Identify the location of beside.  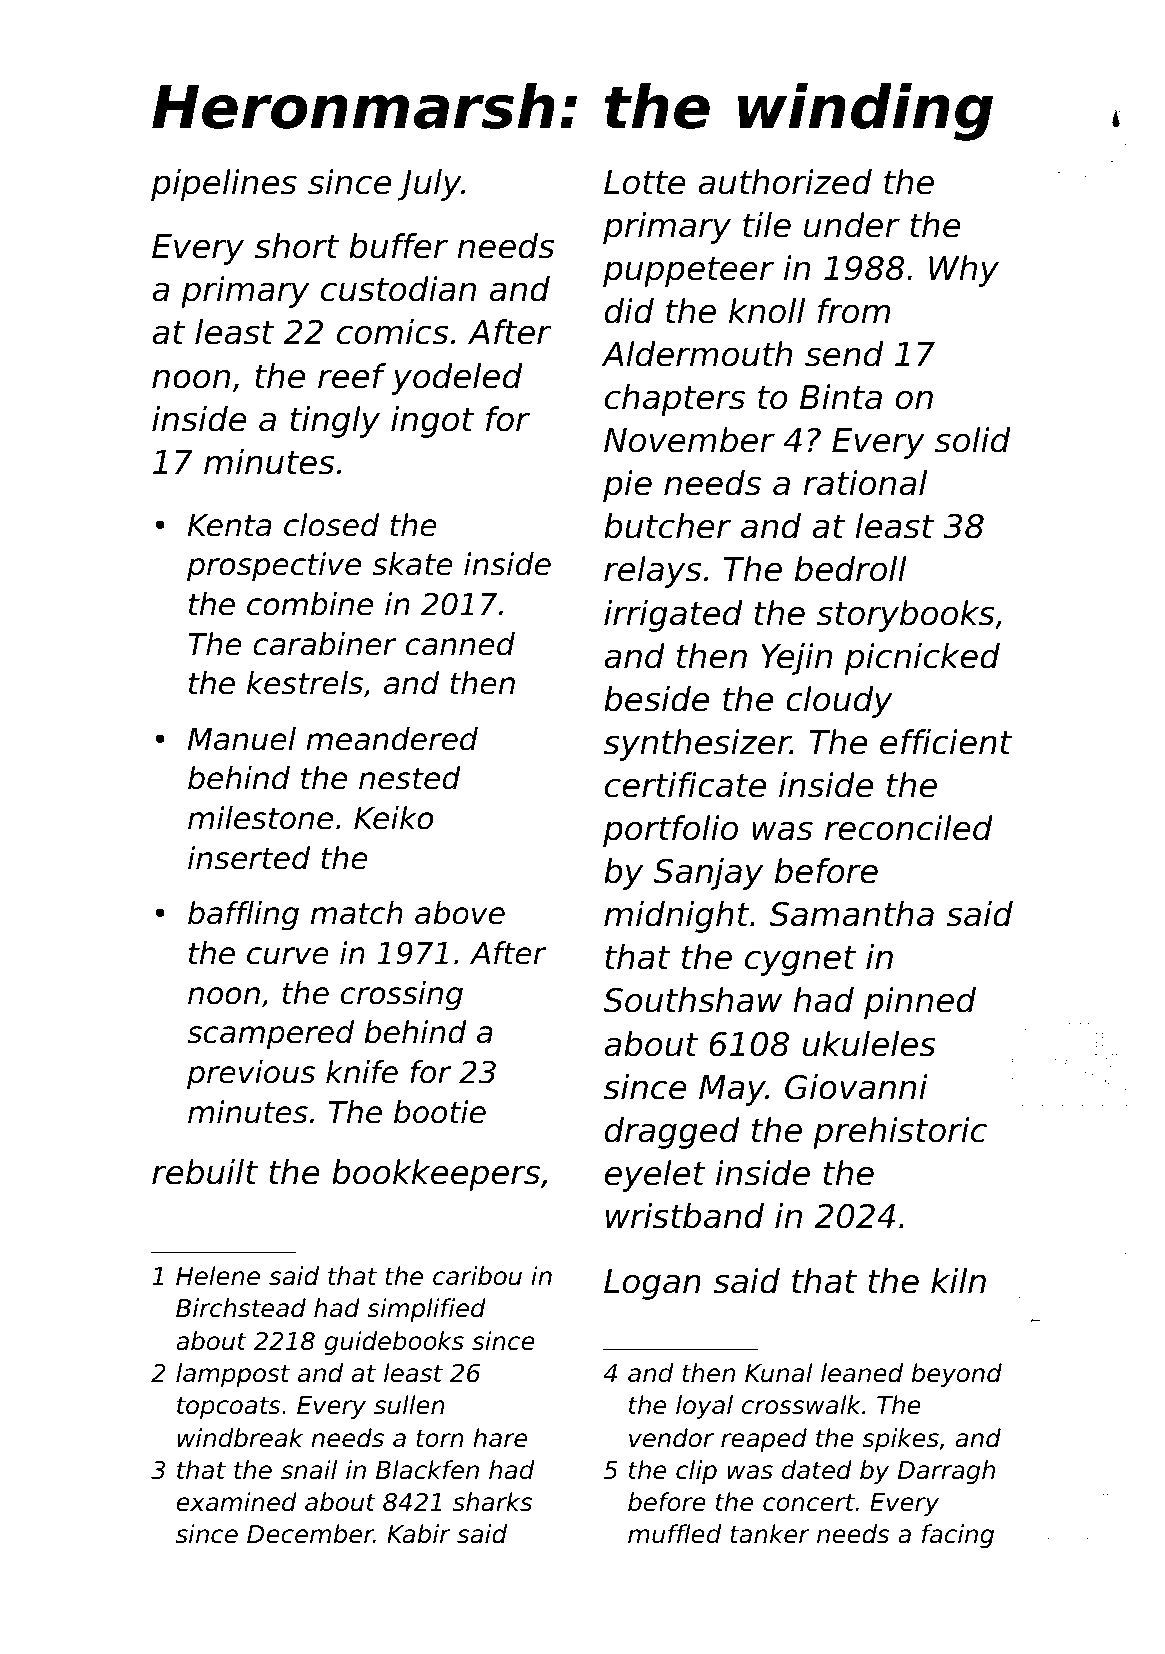
(656, 699).
